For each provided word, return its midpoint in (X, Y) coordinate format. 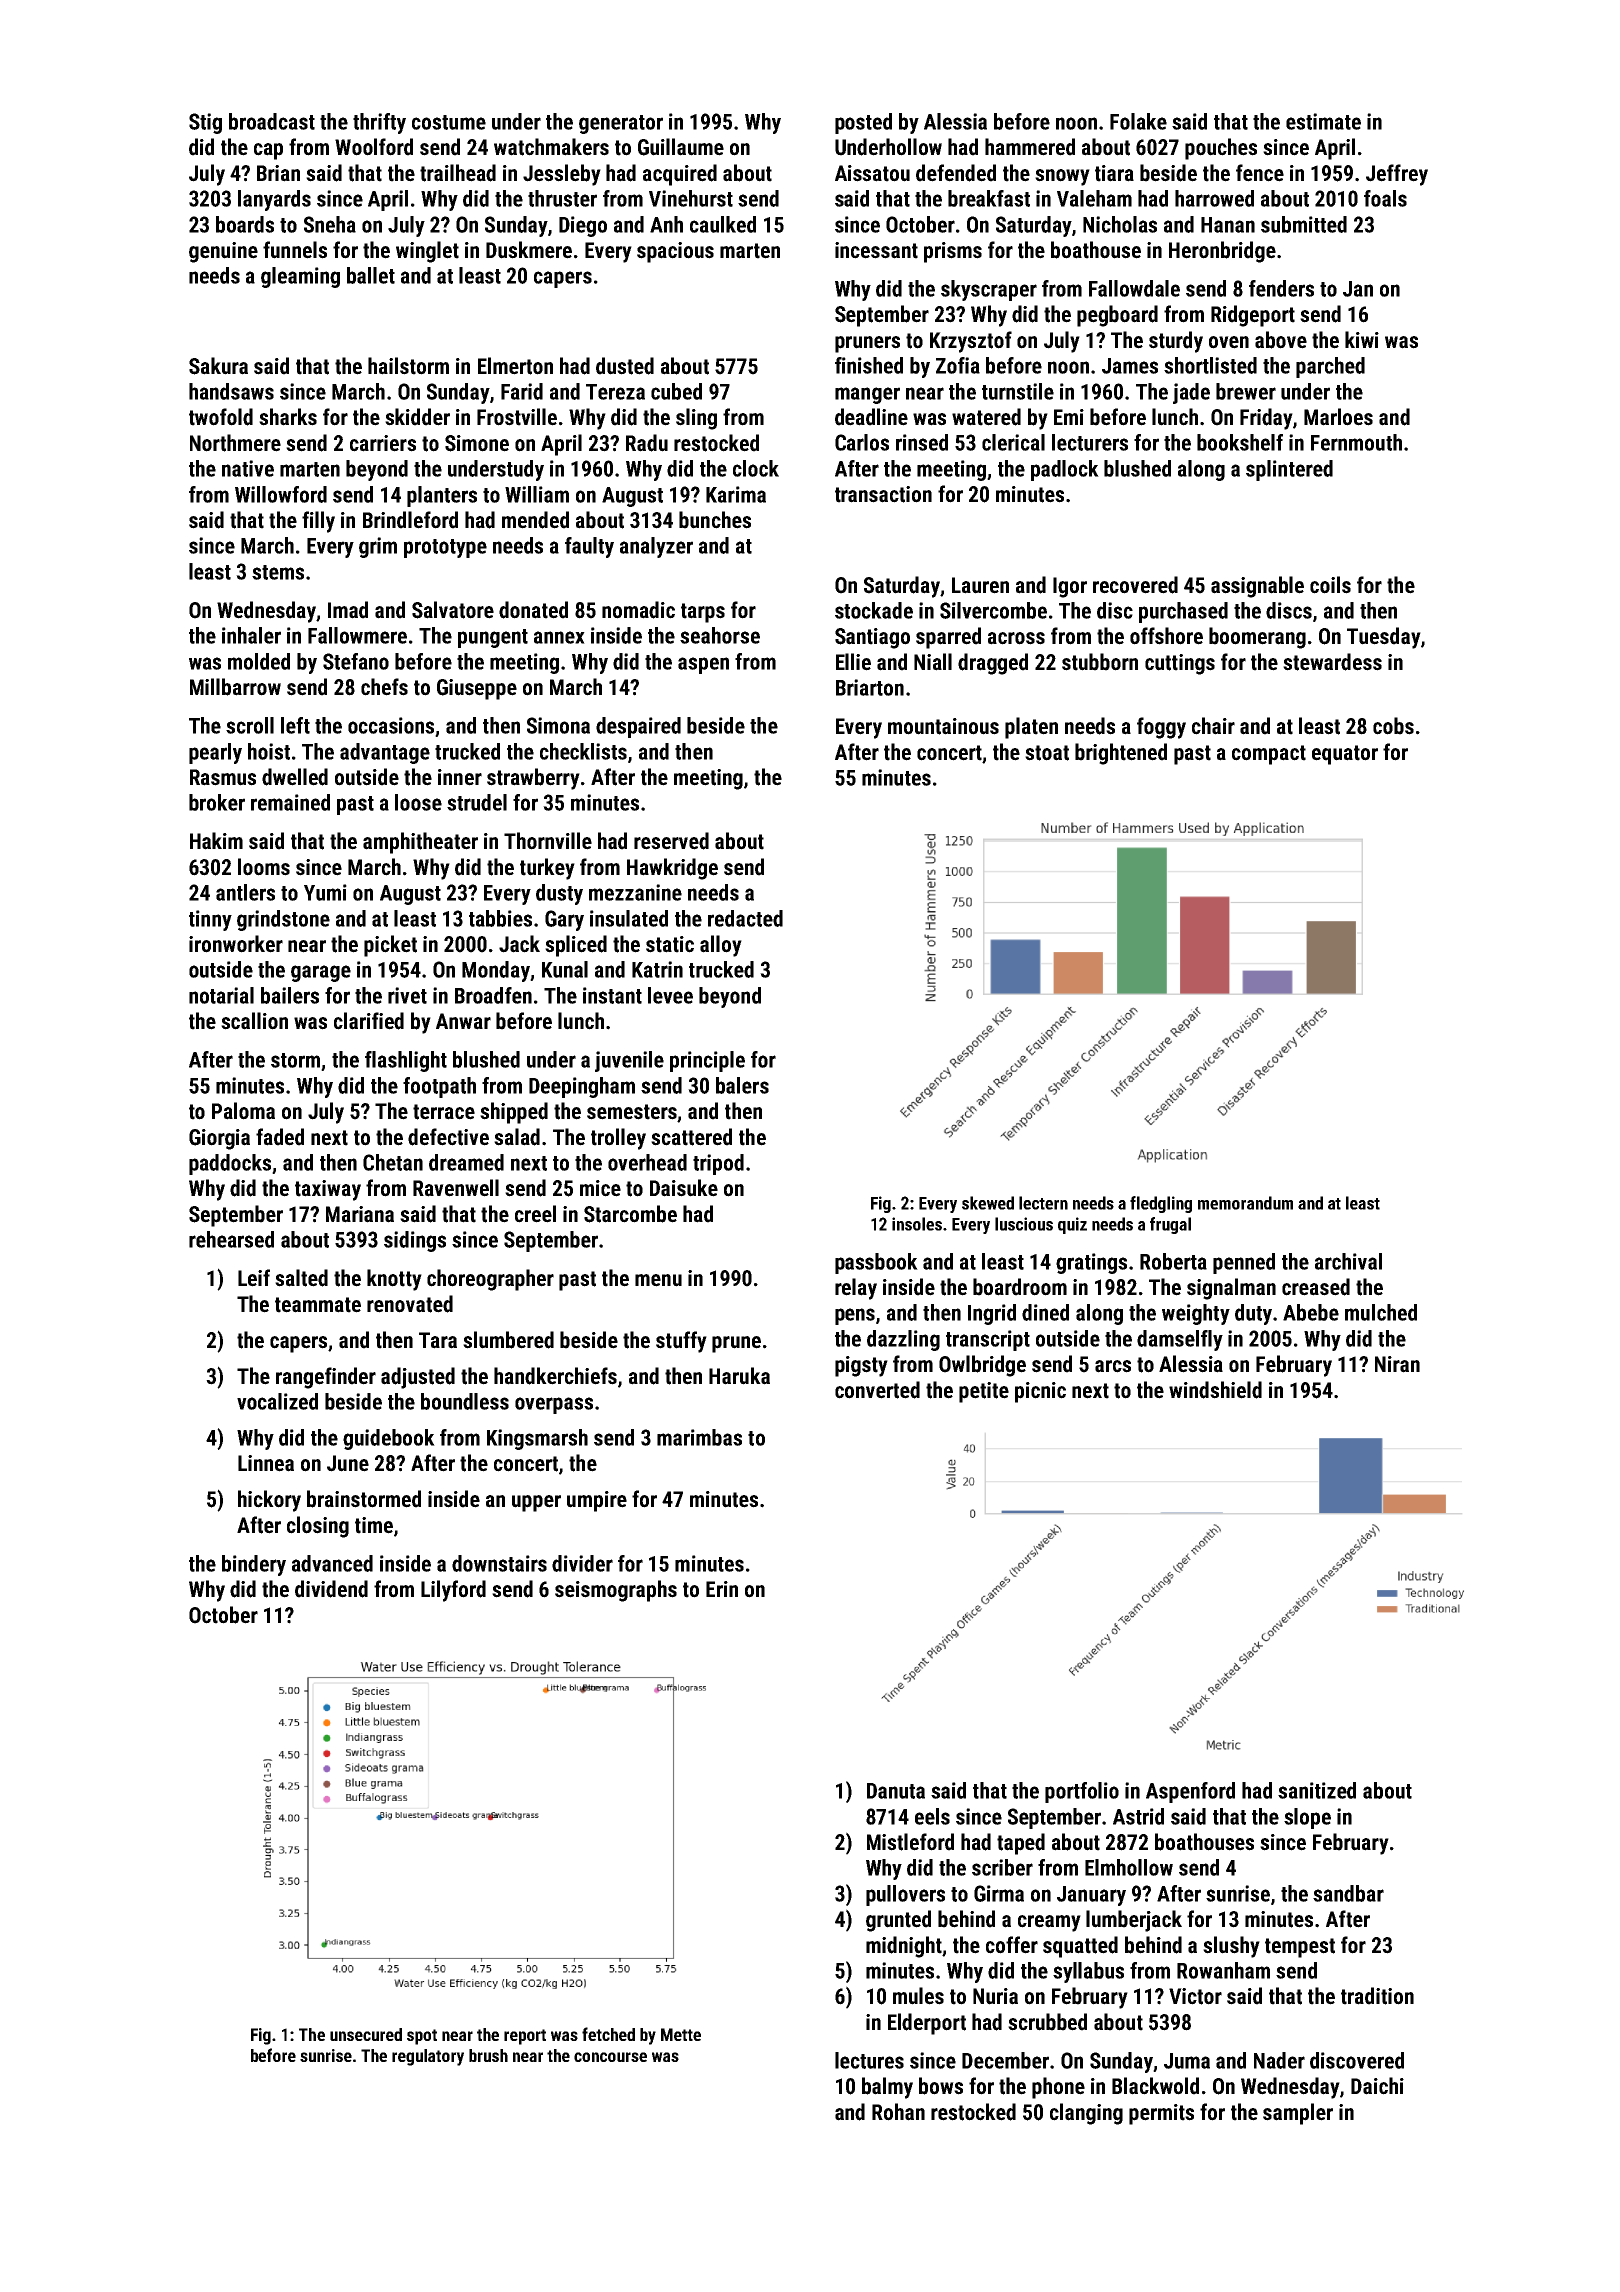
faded (280, 1137)
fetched (608, 2034)
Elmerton (515, 366)
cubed (676, 391)
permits (1161, 2114)
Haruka (739, 1376)
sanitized (1317, 1790)
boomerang (1257, 638)
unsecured (366, 2034)
